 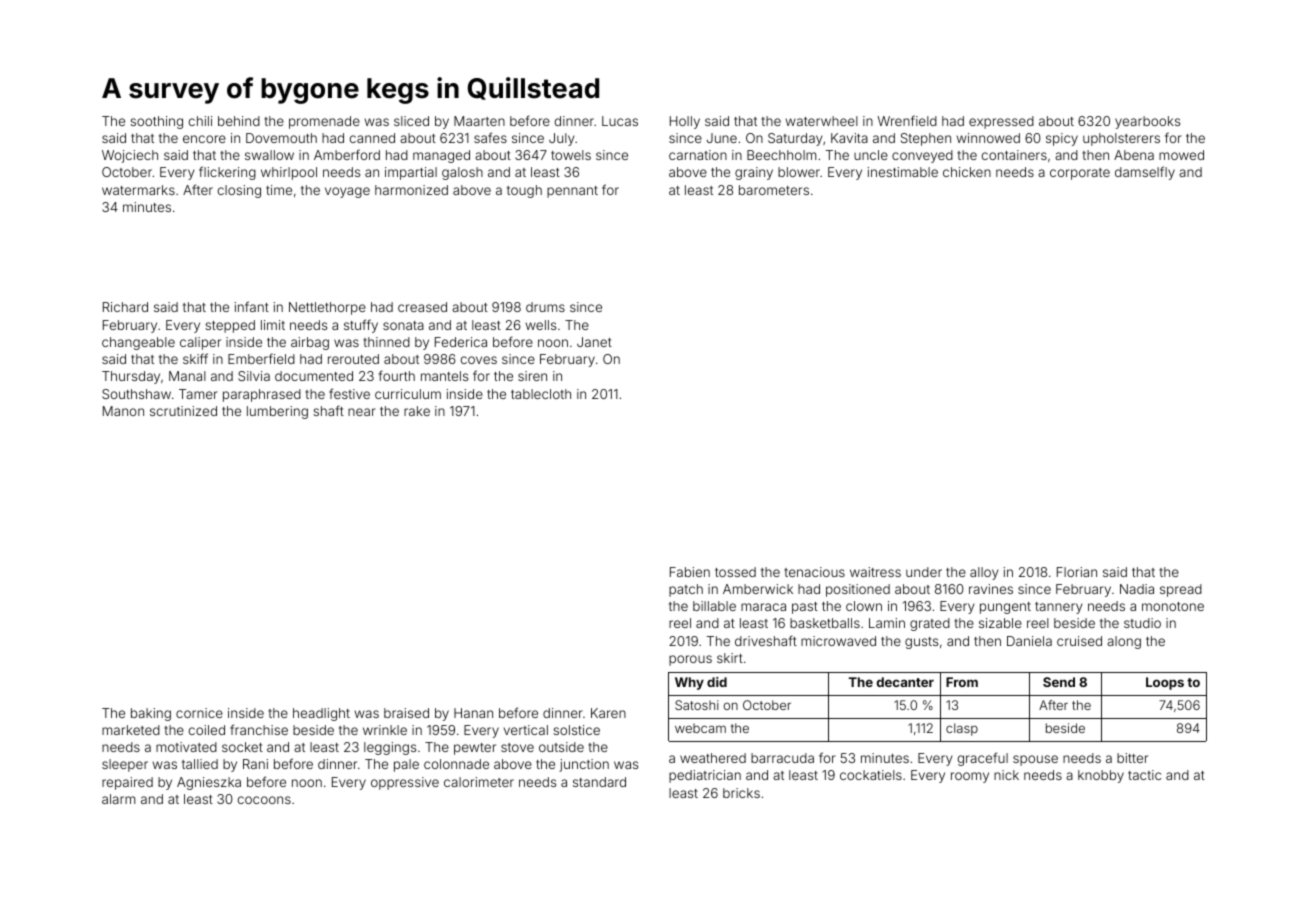 What do you see at coordinates (200, 764) in the document?
I see `tallied` at bounding box center [200, 764].
